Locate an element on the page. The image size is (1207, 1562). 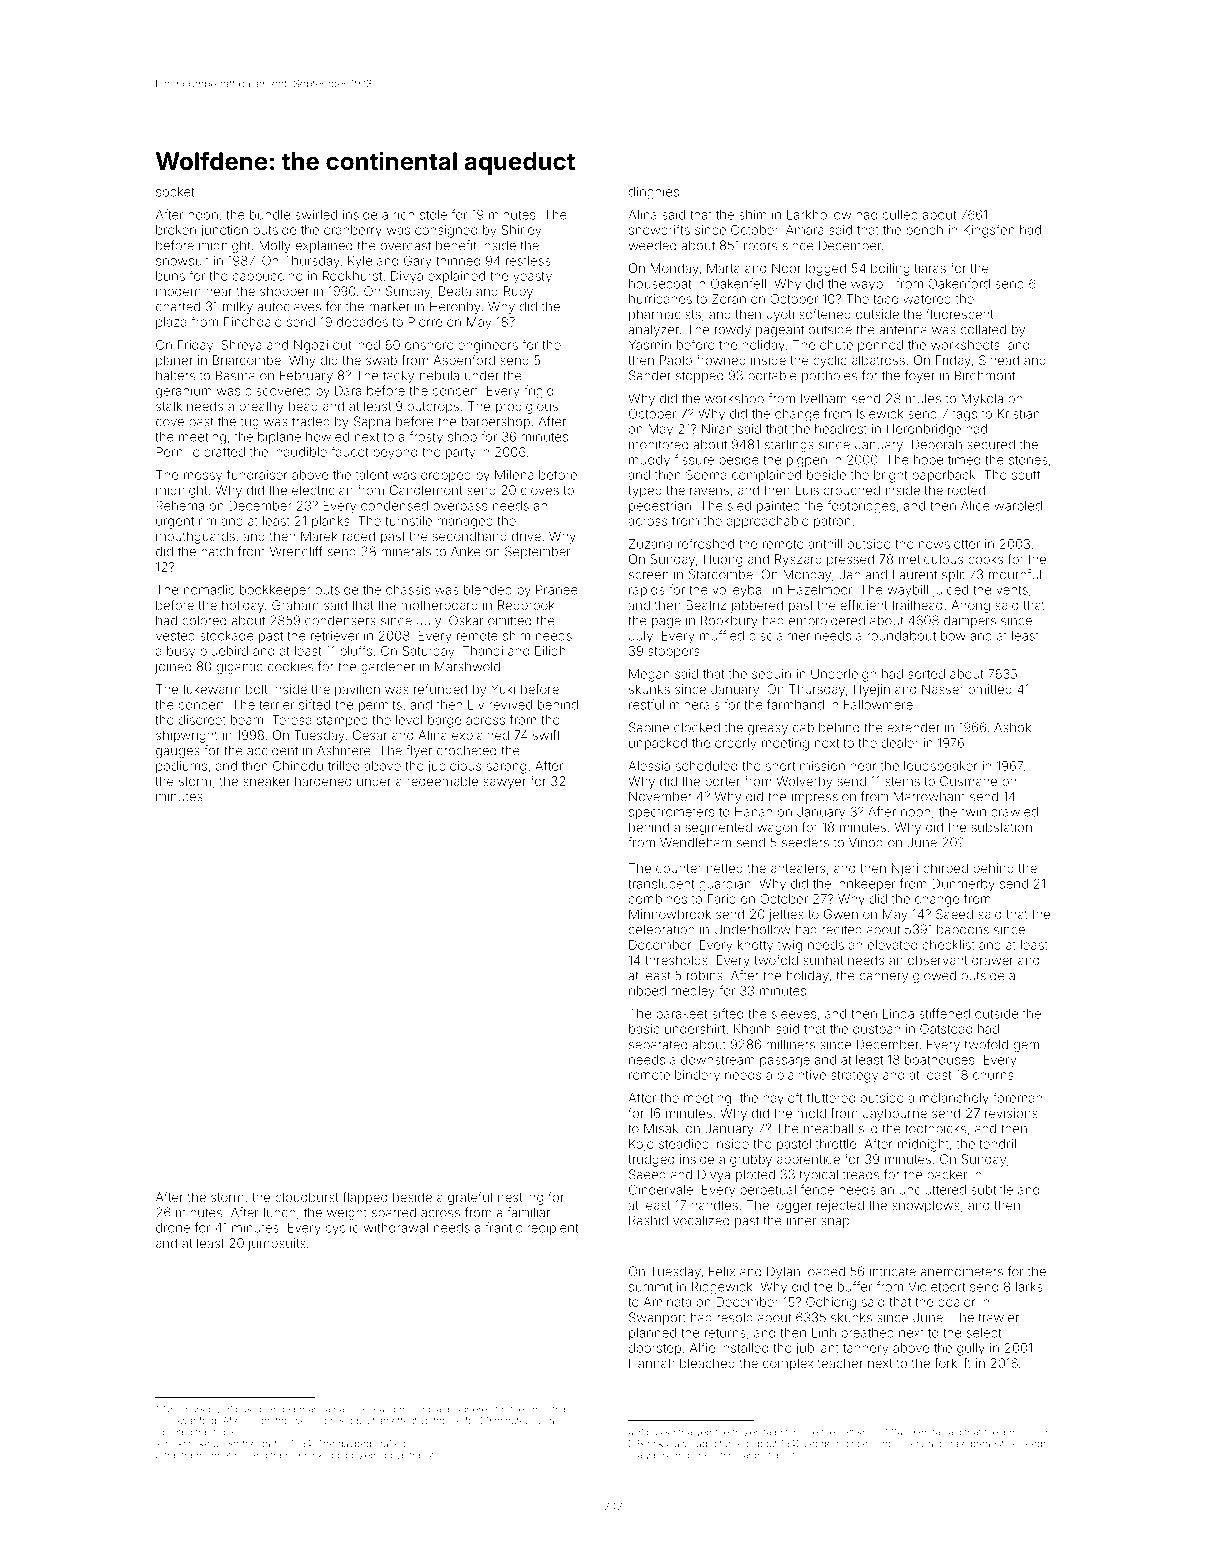
Fernanda is located at coordinates (309, 1409).
